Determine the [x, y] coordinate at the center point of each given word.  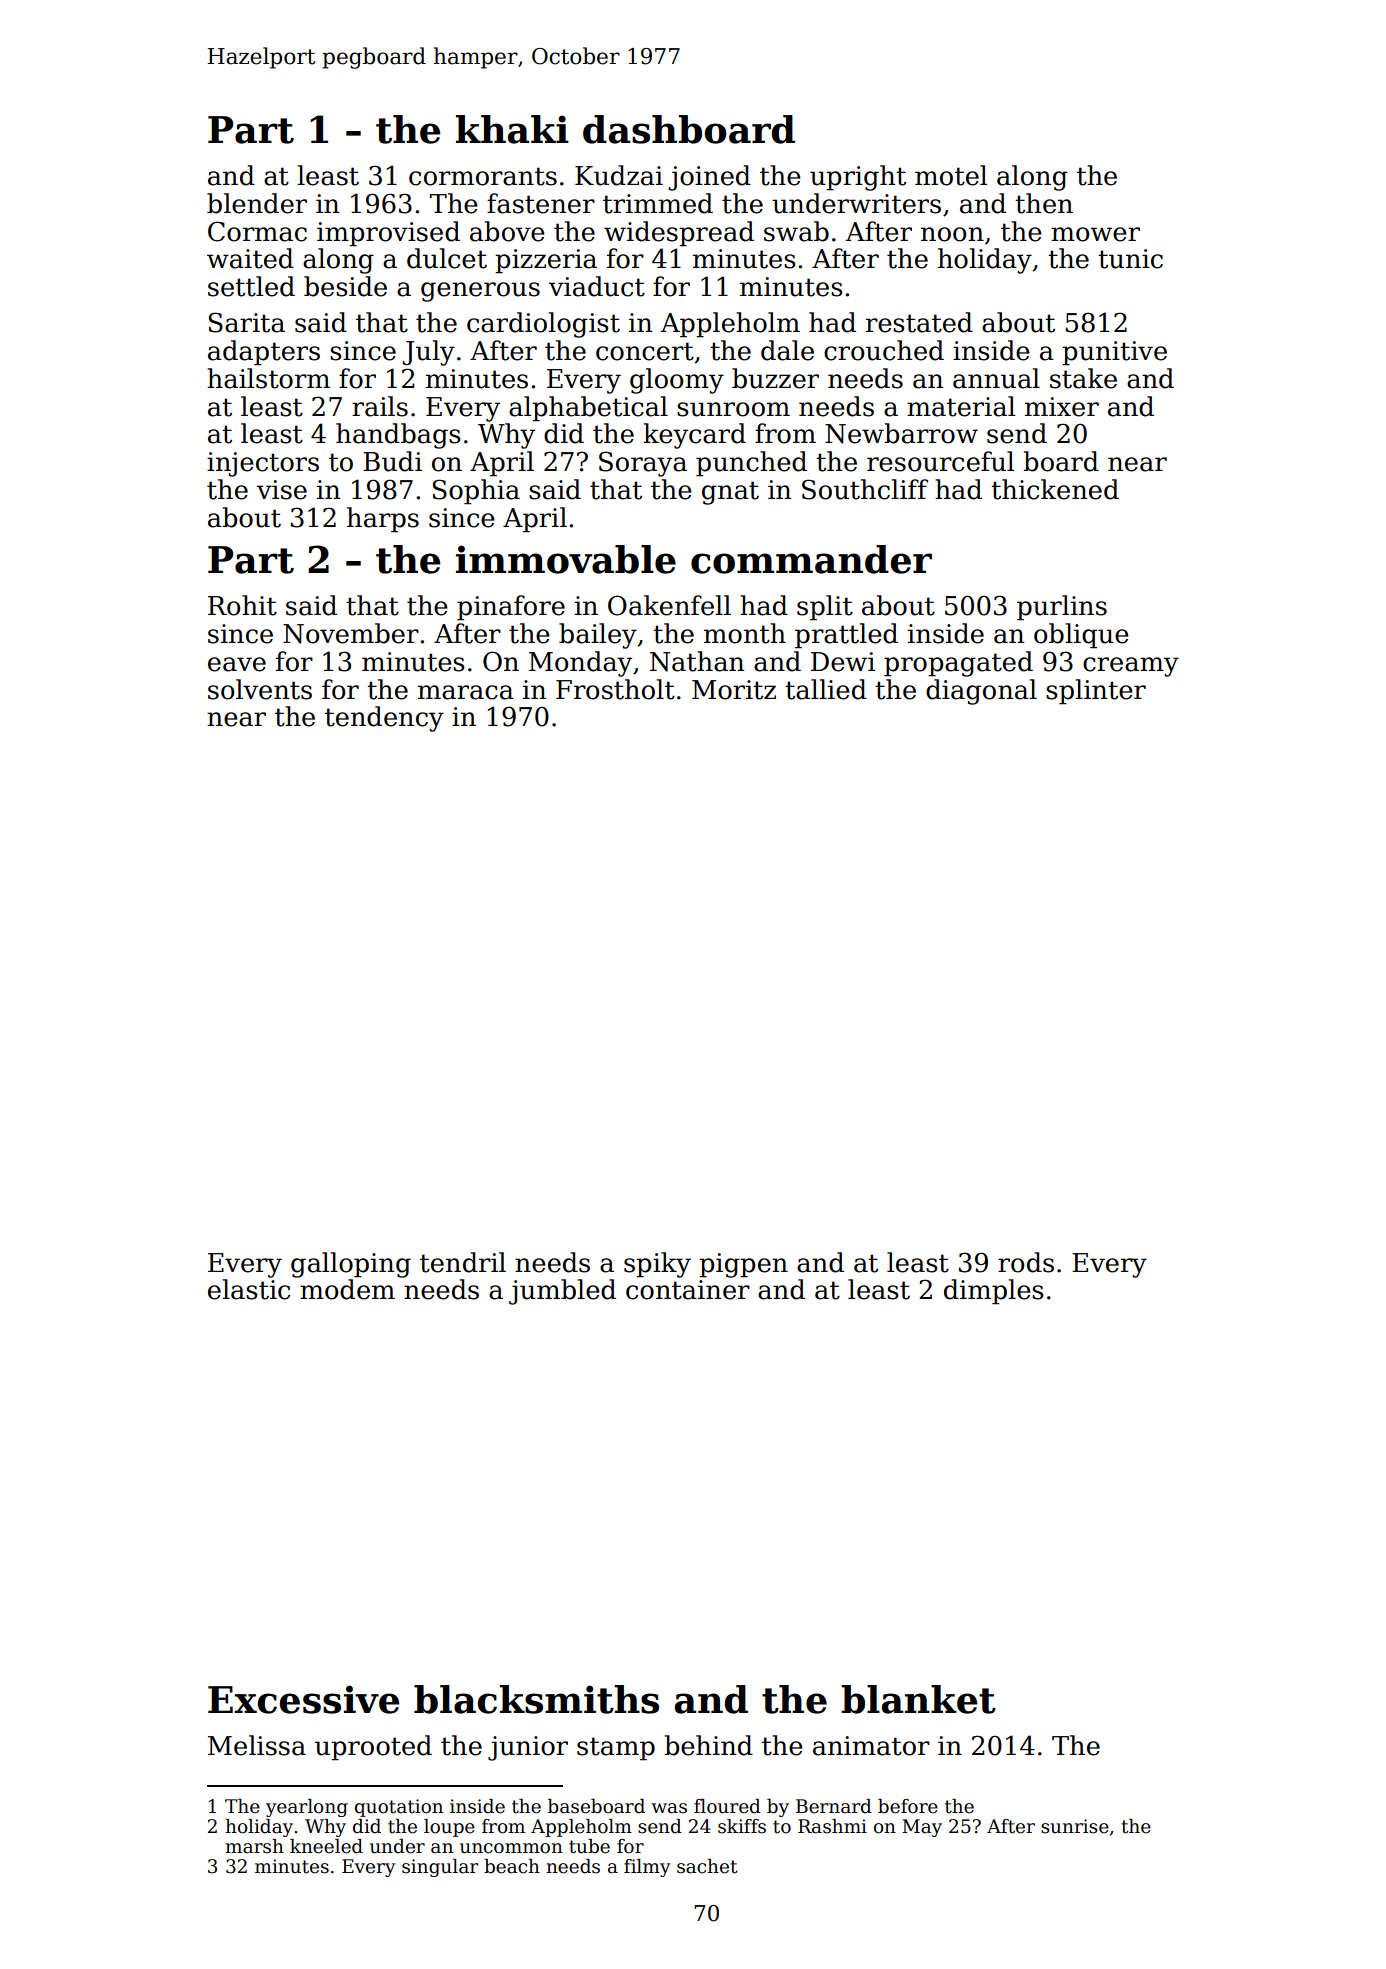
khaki [512, 129]
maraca [466, 692]
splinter [1096, 692]
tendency [384, 719]
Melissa [257, 1745]
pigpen [743, 1265]
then [1044, 203]
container [688, 1290]
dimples [994, 1292]
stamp [616, 1749]
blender [257, 203]
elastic [249, 1289]
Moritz [734, 690]
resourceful [940, 461]
